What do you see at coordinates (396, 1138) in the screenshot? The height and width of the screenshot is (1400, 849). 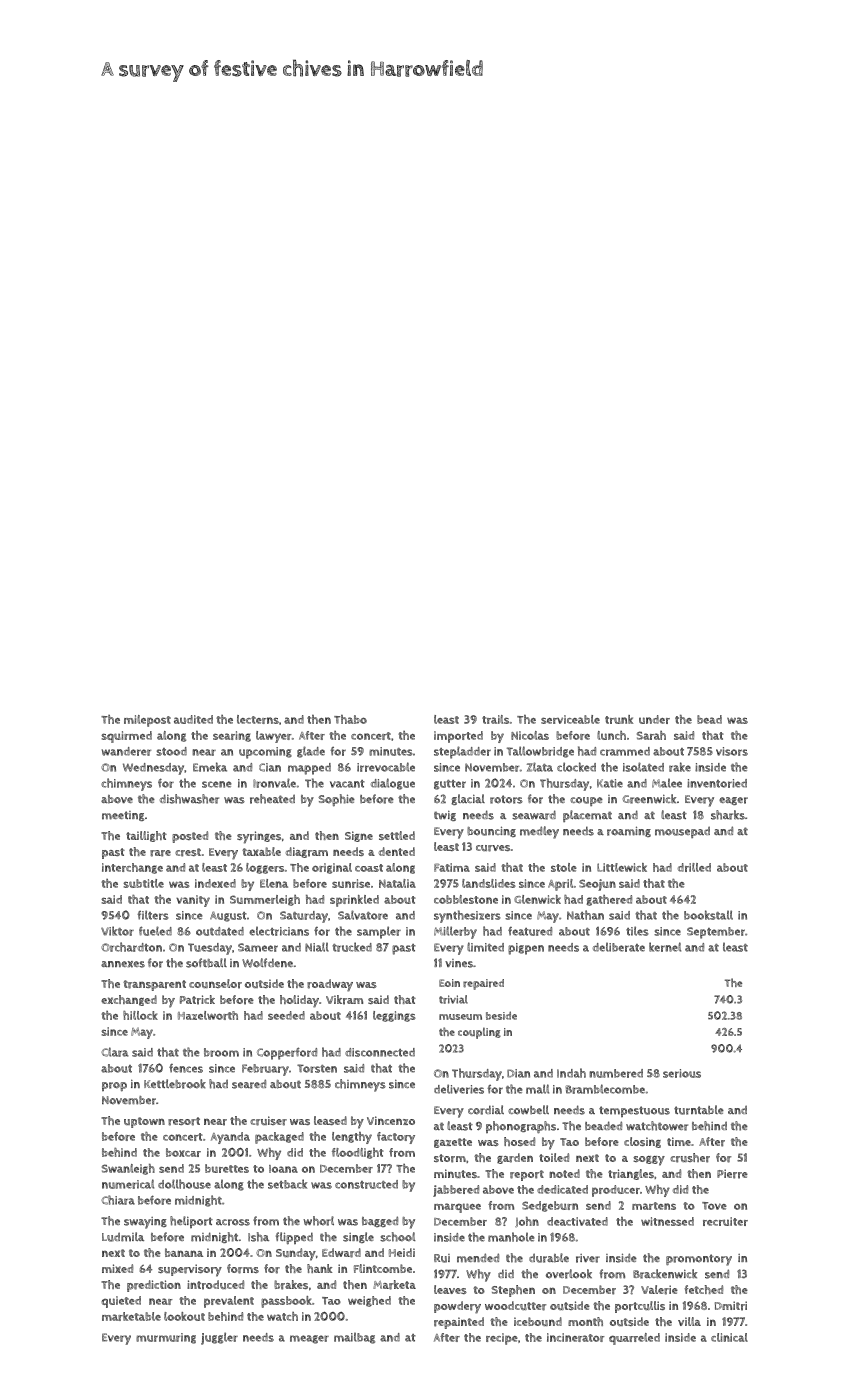 I see `factory` at bounding box center [396, 1138].
